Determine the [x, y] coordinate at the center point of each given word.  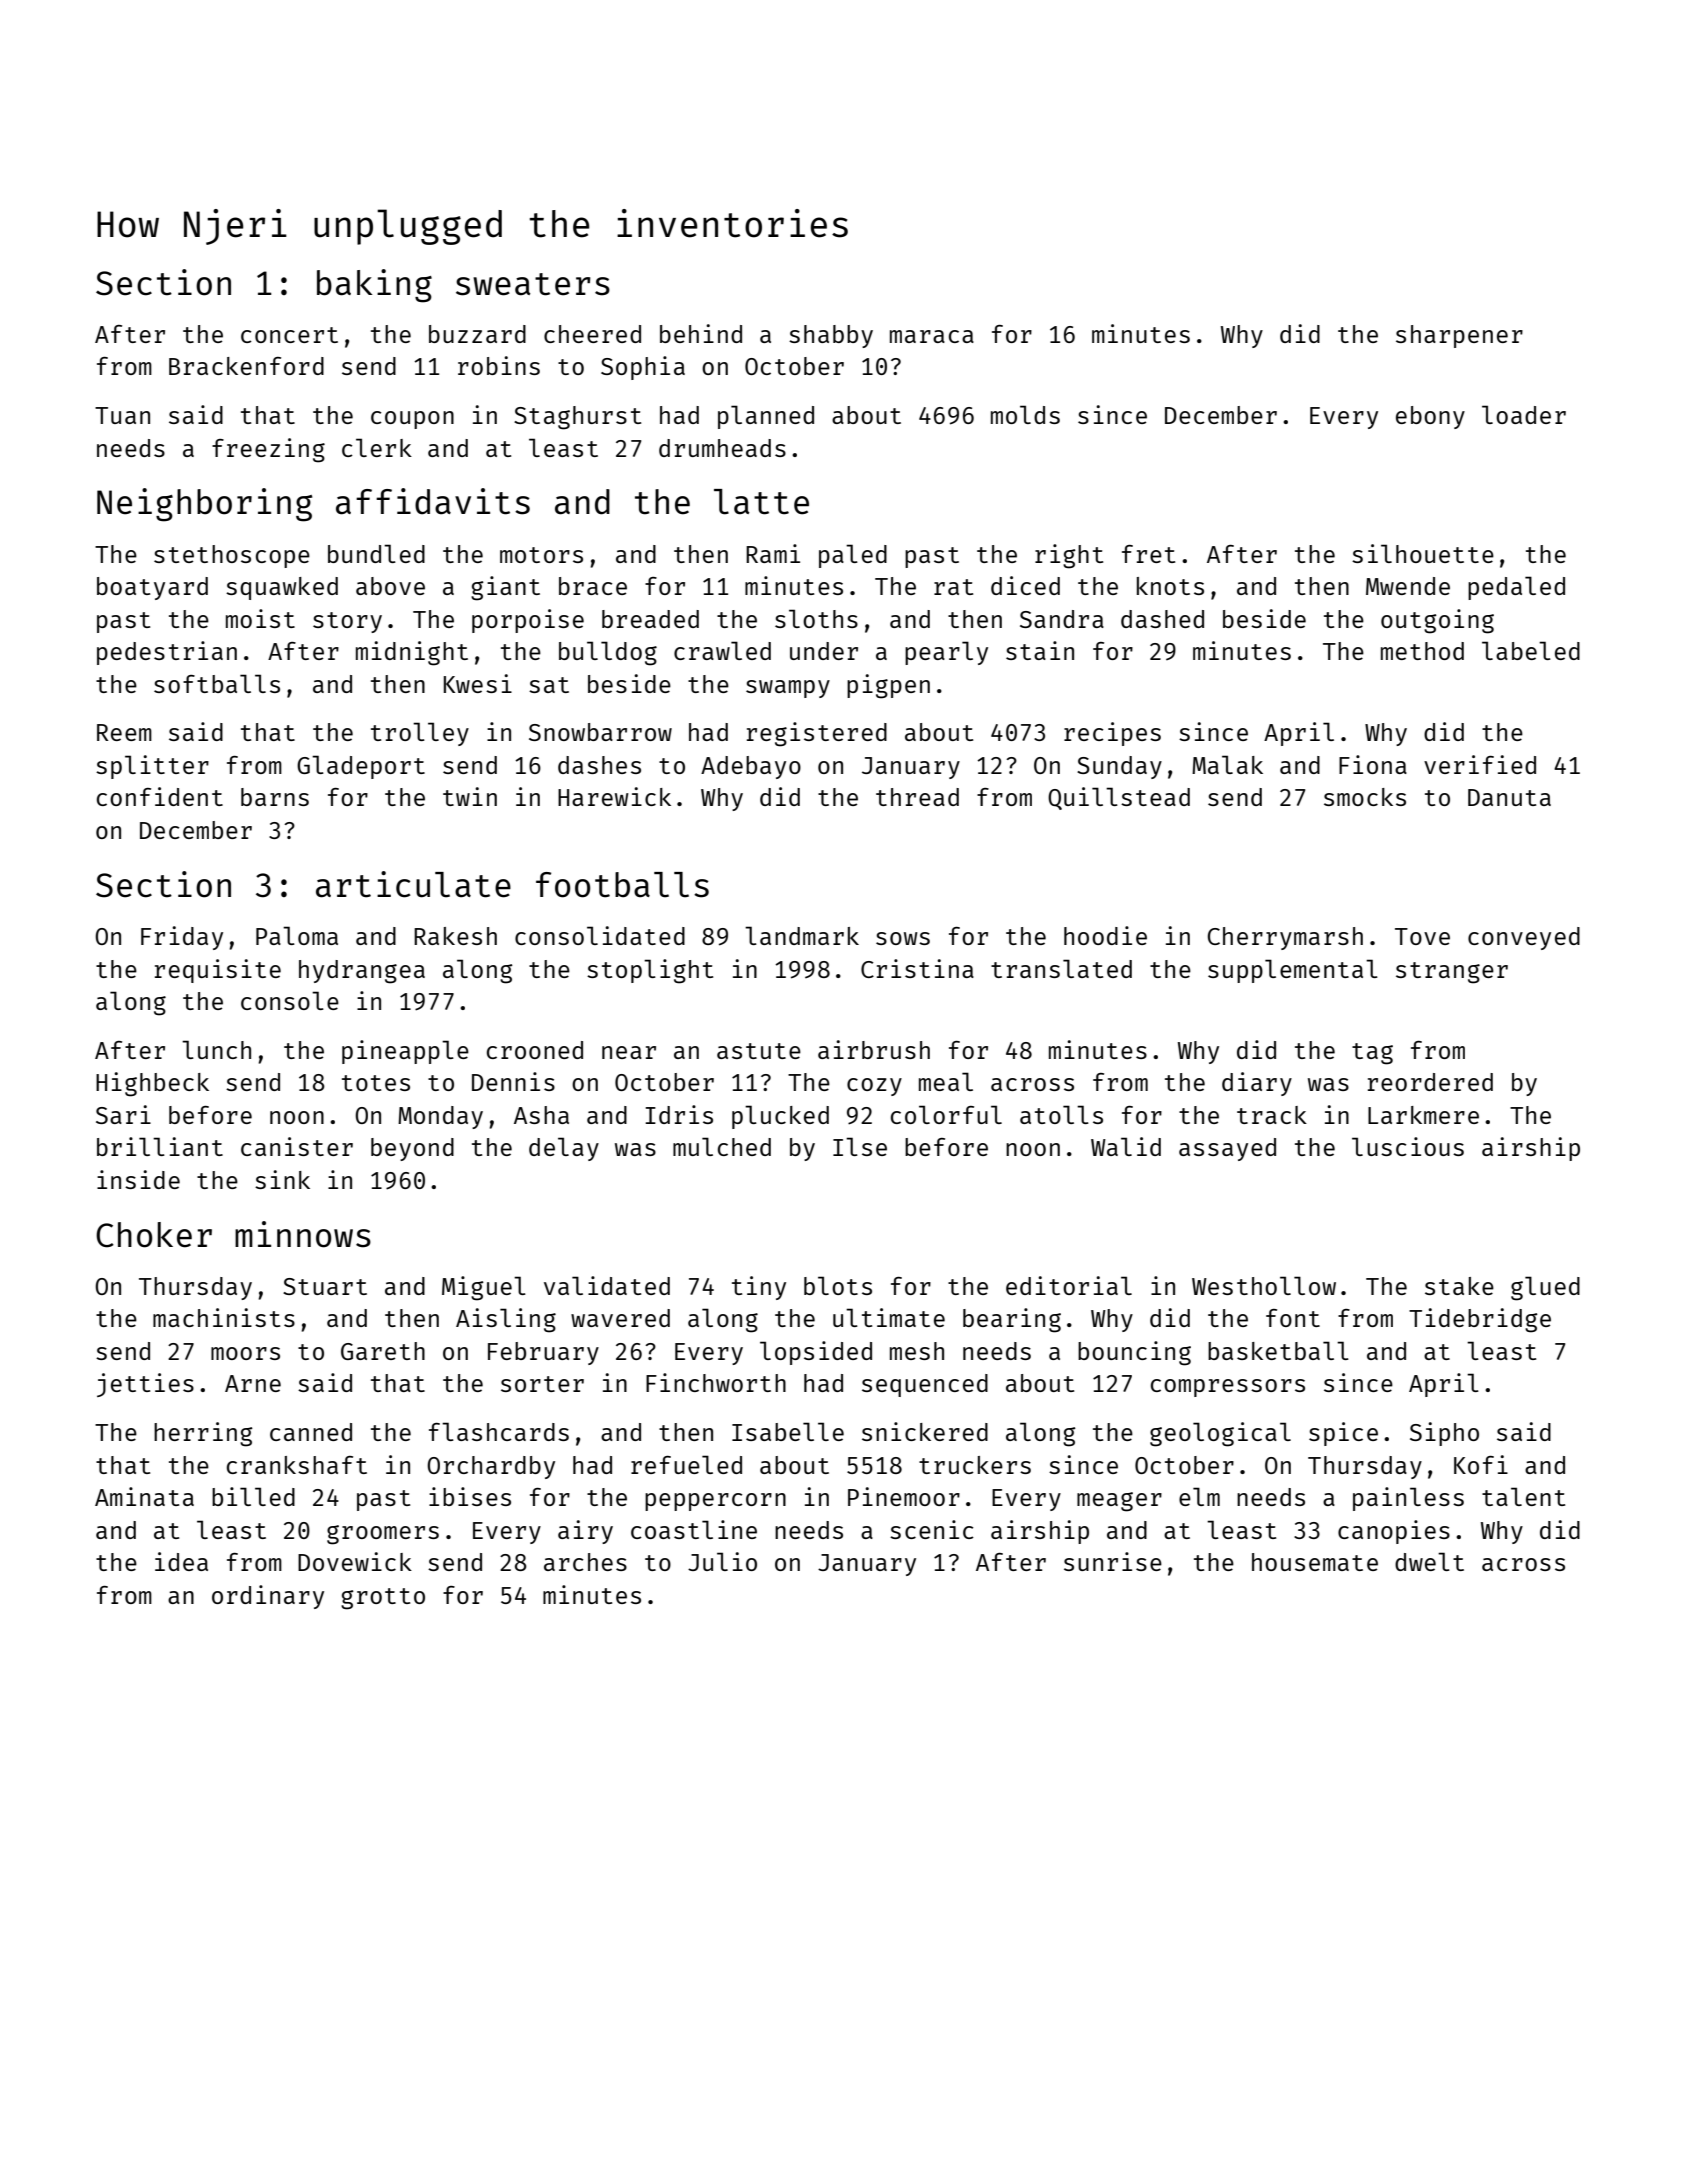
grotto [383, 1599]
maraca [932, 336]
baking [374, 286]
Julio [722, 1561]
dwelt [1429, 1561]
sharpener [1459, 336]
